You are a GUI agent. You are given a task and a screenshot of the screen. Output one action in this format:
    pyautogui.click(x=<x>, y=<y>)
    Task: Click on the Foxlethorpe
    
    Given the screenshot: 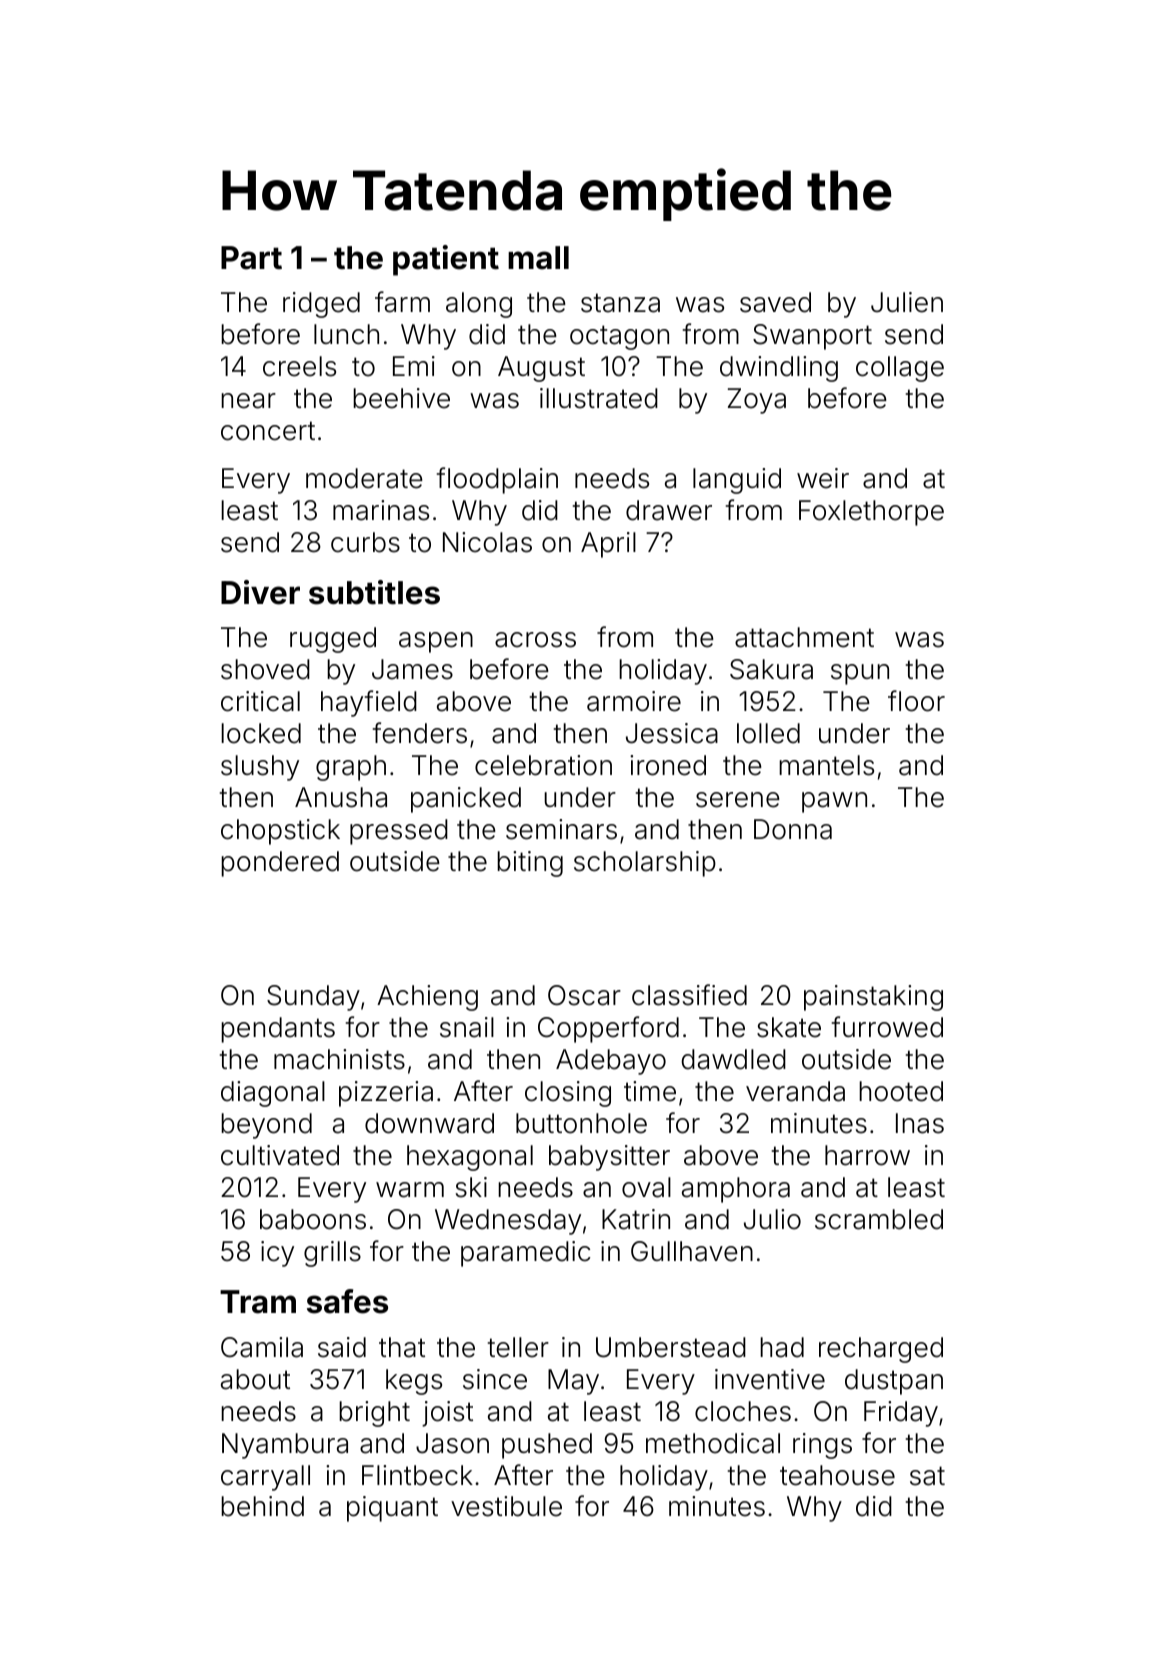 What is the action you would take?
    pyautogui.click(x=871, y=513)
